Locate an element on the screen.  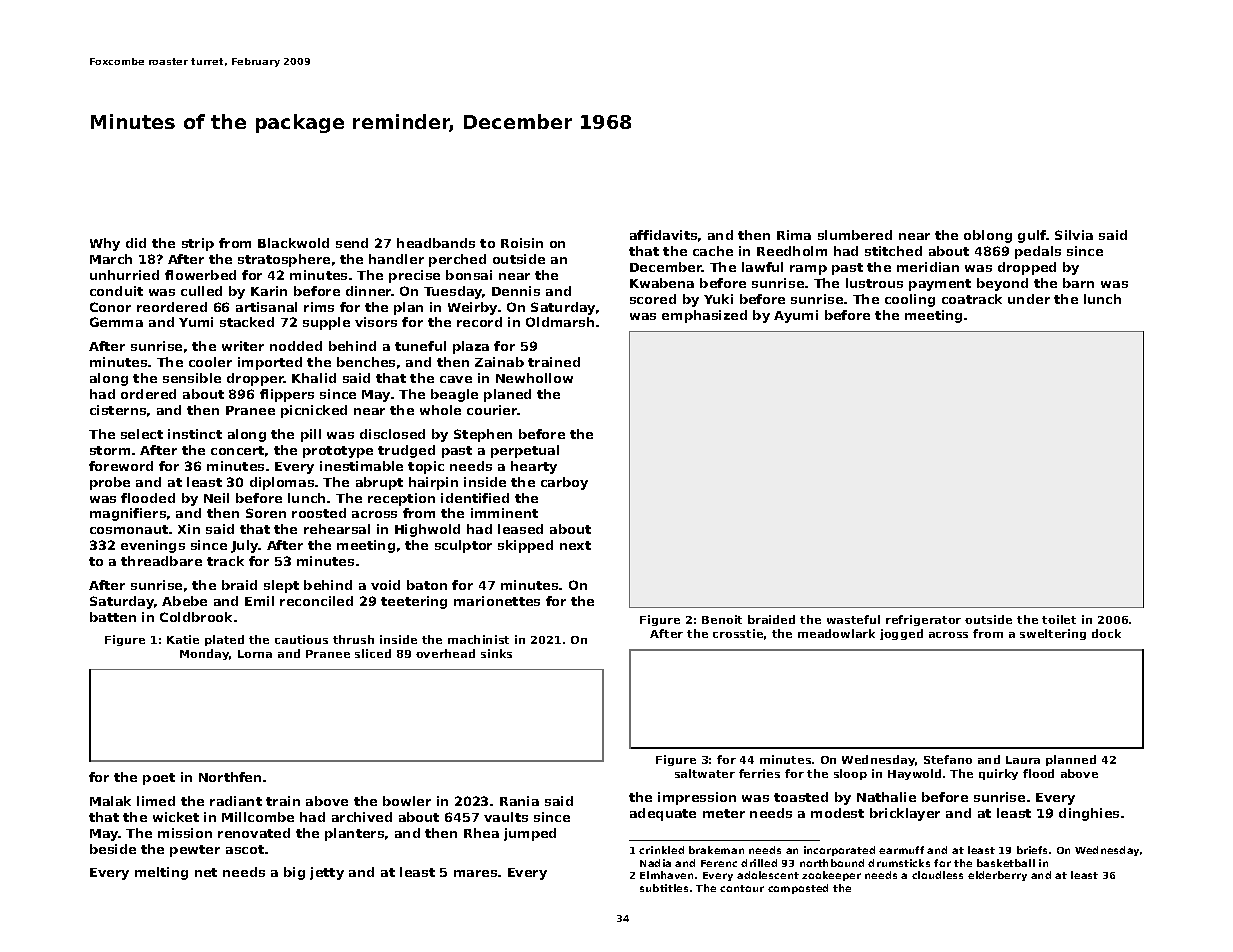
ferries is located at coordinates (759, 773).
